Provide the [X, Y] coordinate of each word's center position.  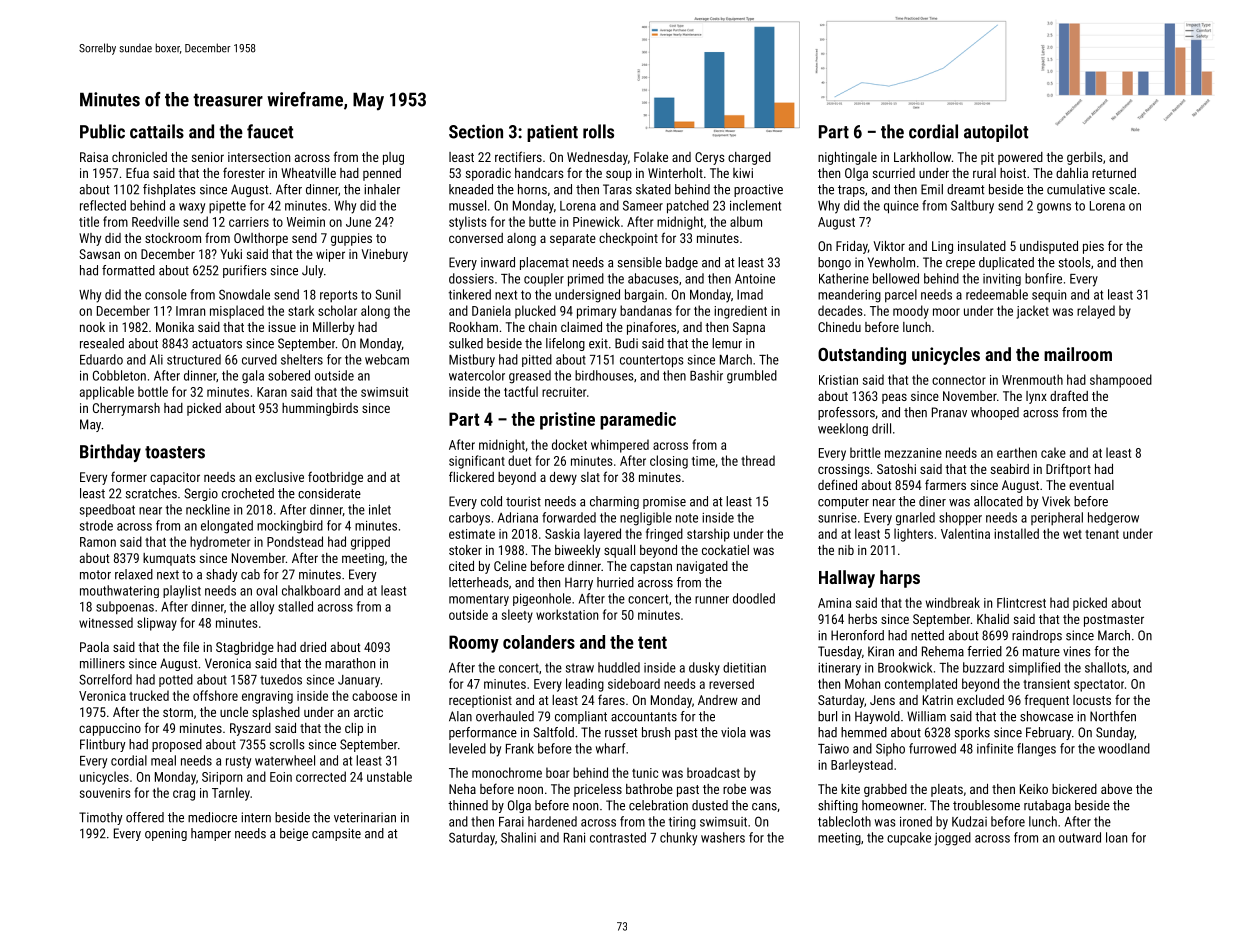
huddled [619, 667]
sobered [289, 375]
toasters [175, 452]
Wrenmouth [1032, 379]
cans [764, 807]
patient [552, 133]
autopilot [996, 133]
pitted [537, 360]
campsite [336, 834]
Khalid [993, 619]
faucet [270, 131]
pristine [567, 421]
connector [959, 380]
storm [178, 712]
